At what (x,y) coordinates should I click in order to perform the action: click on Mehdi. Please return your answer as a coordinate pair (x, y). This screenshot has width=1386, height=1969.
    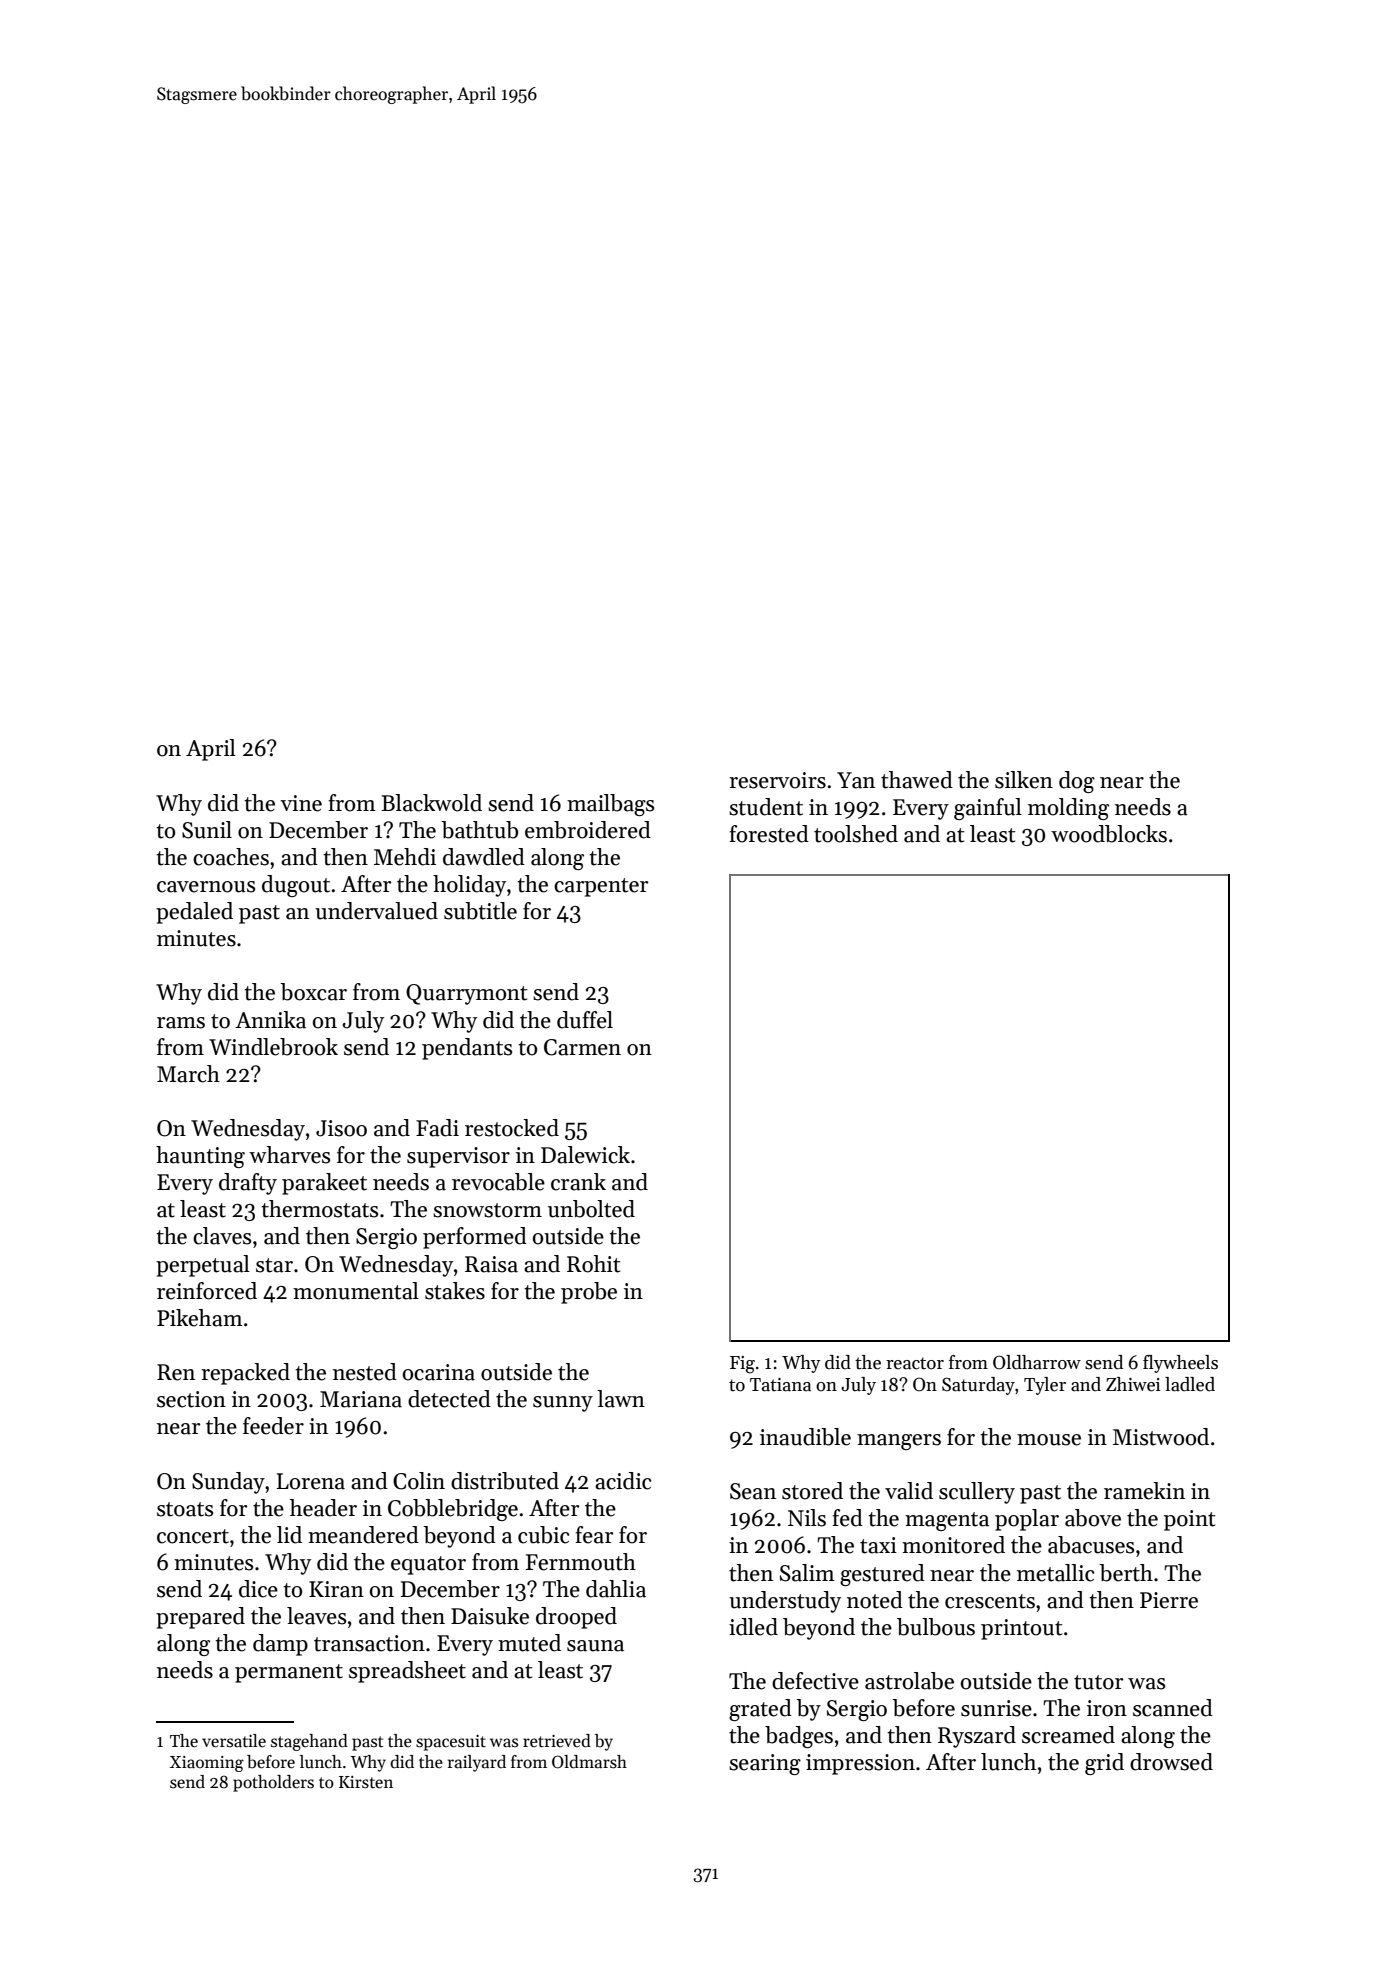
    Looking at the image, I should click on (405, 857).
